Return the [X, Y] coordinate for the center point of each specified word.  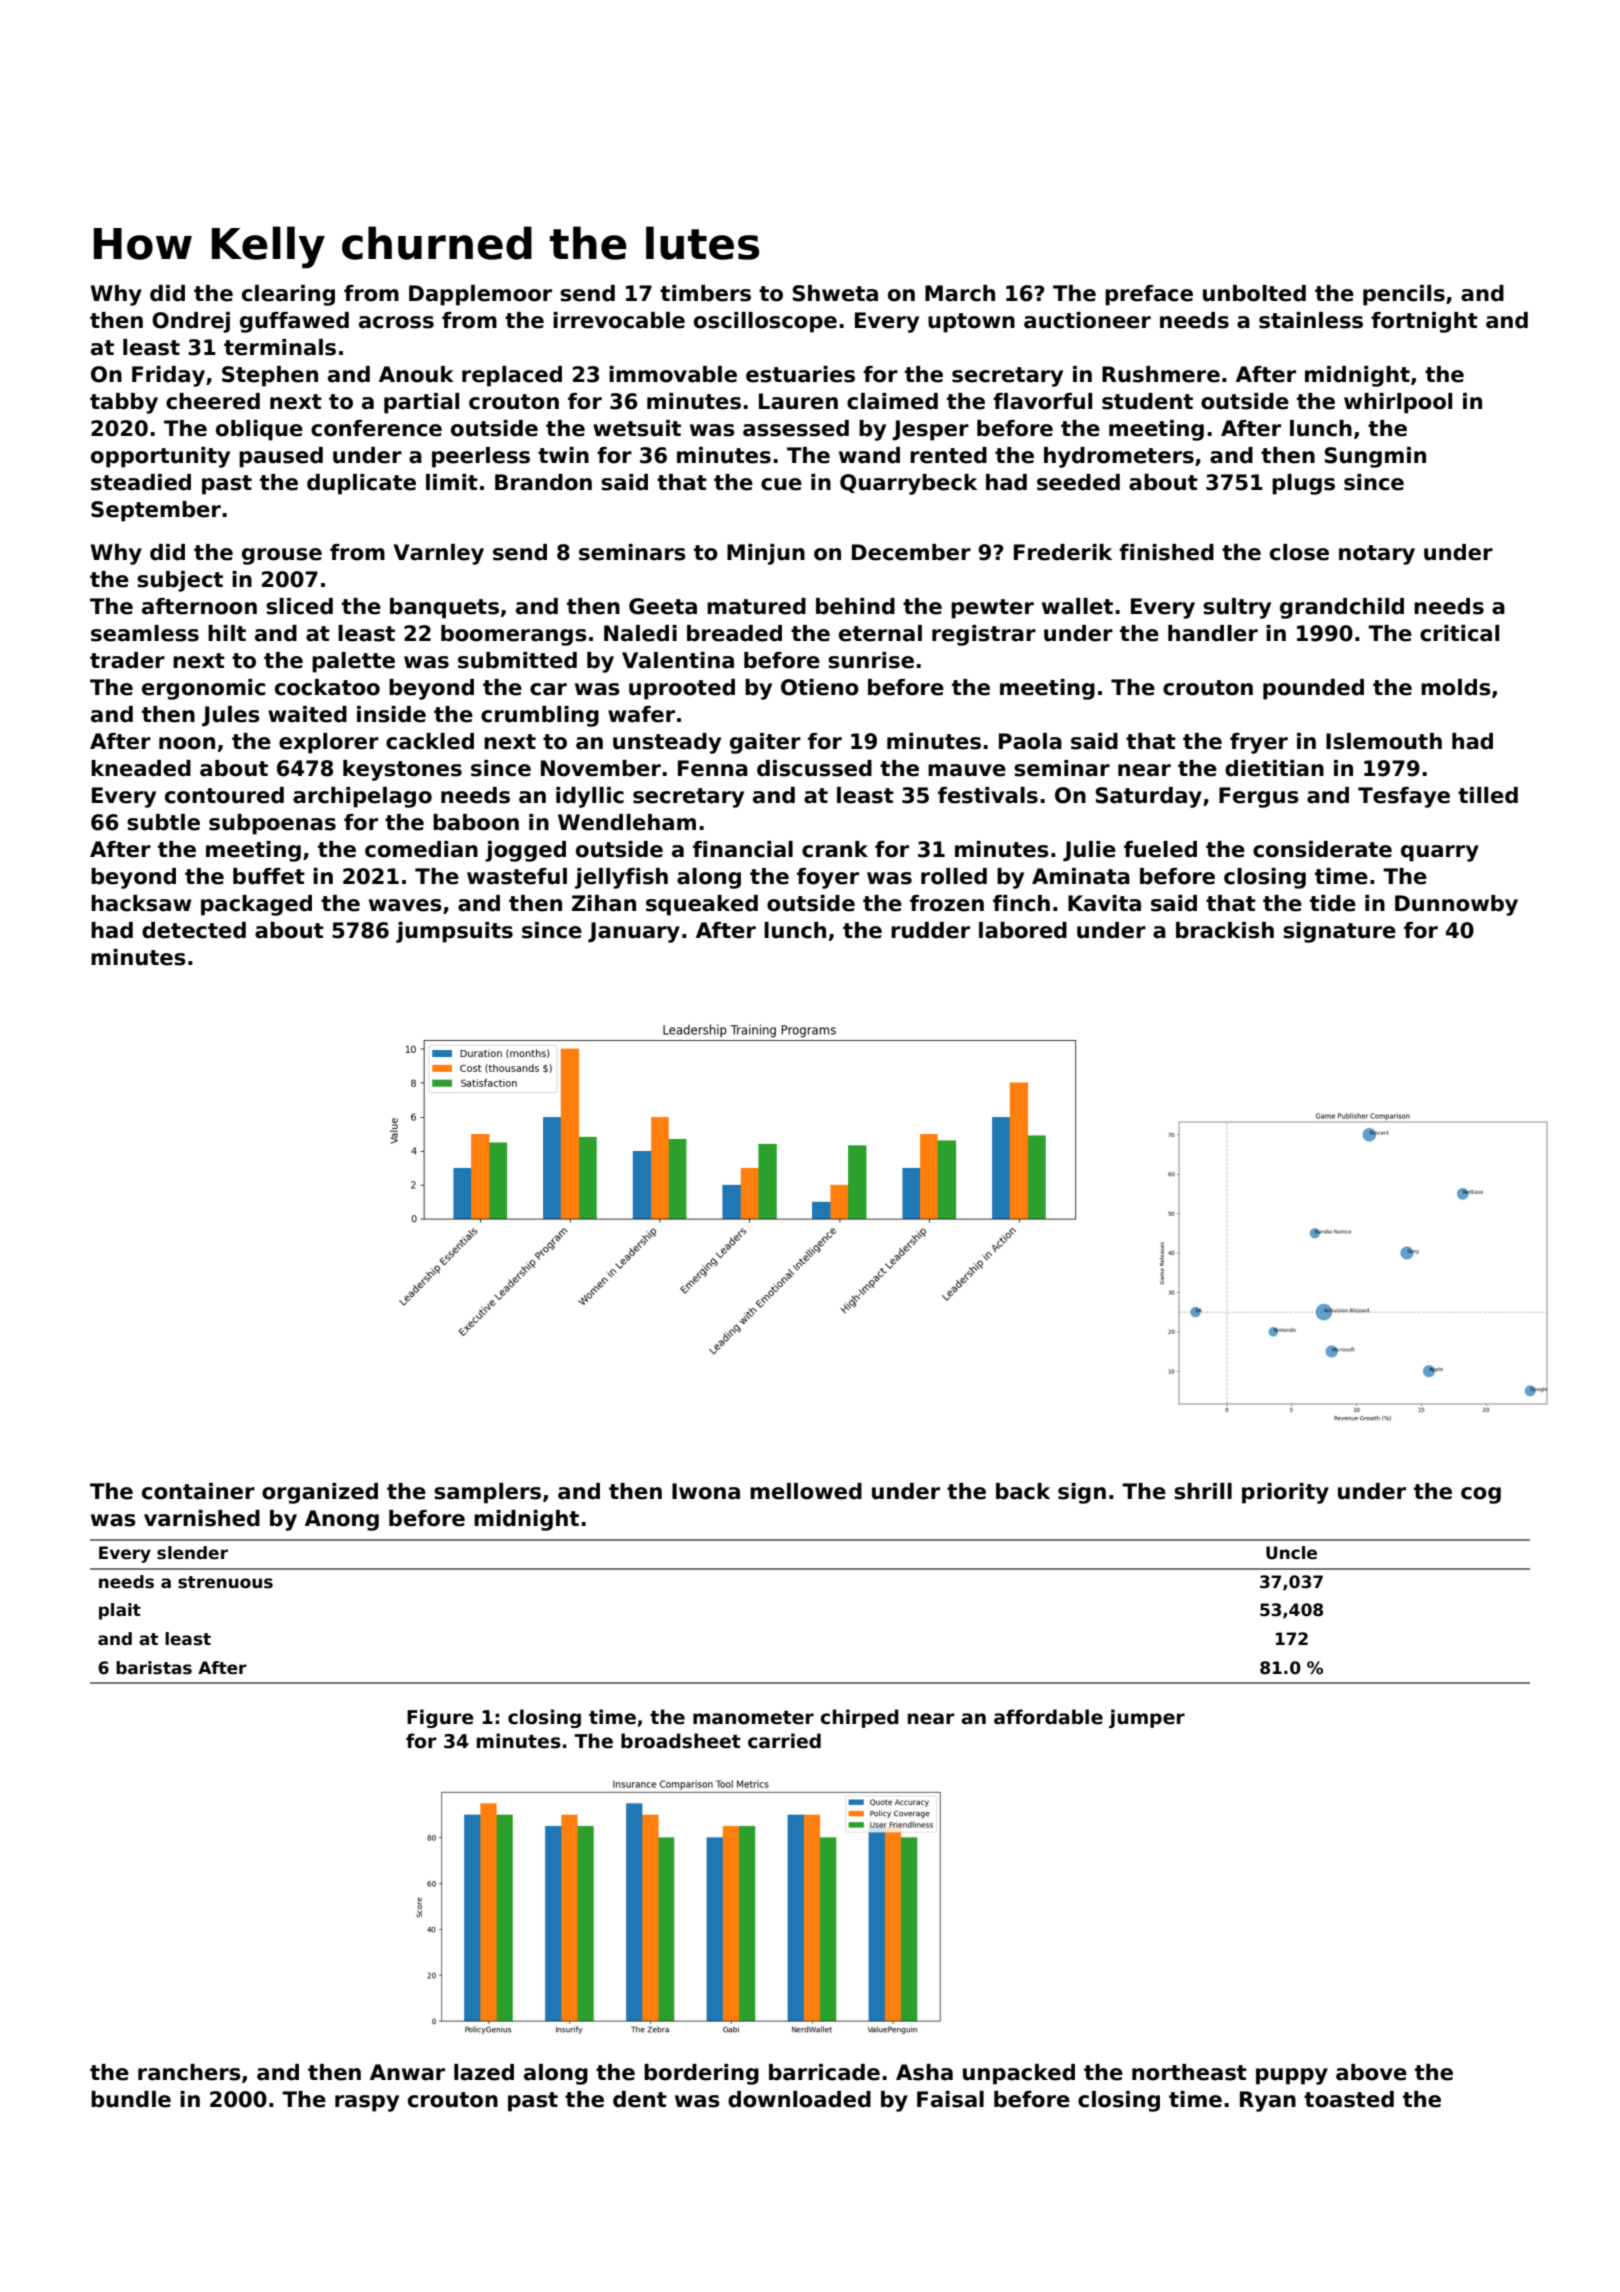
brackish [1225, 930]
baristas [154, 1668]
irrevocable [619, 320]
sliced [299, 606]
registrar [984, 635]
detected [194, 930]
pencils [1404, 295]
